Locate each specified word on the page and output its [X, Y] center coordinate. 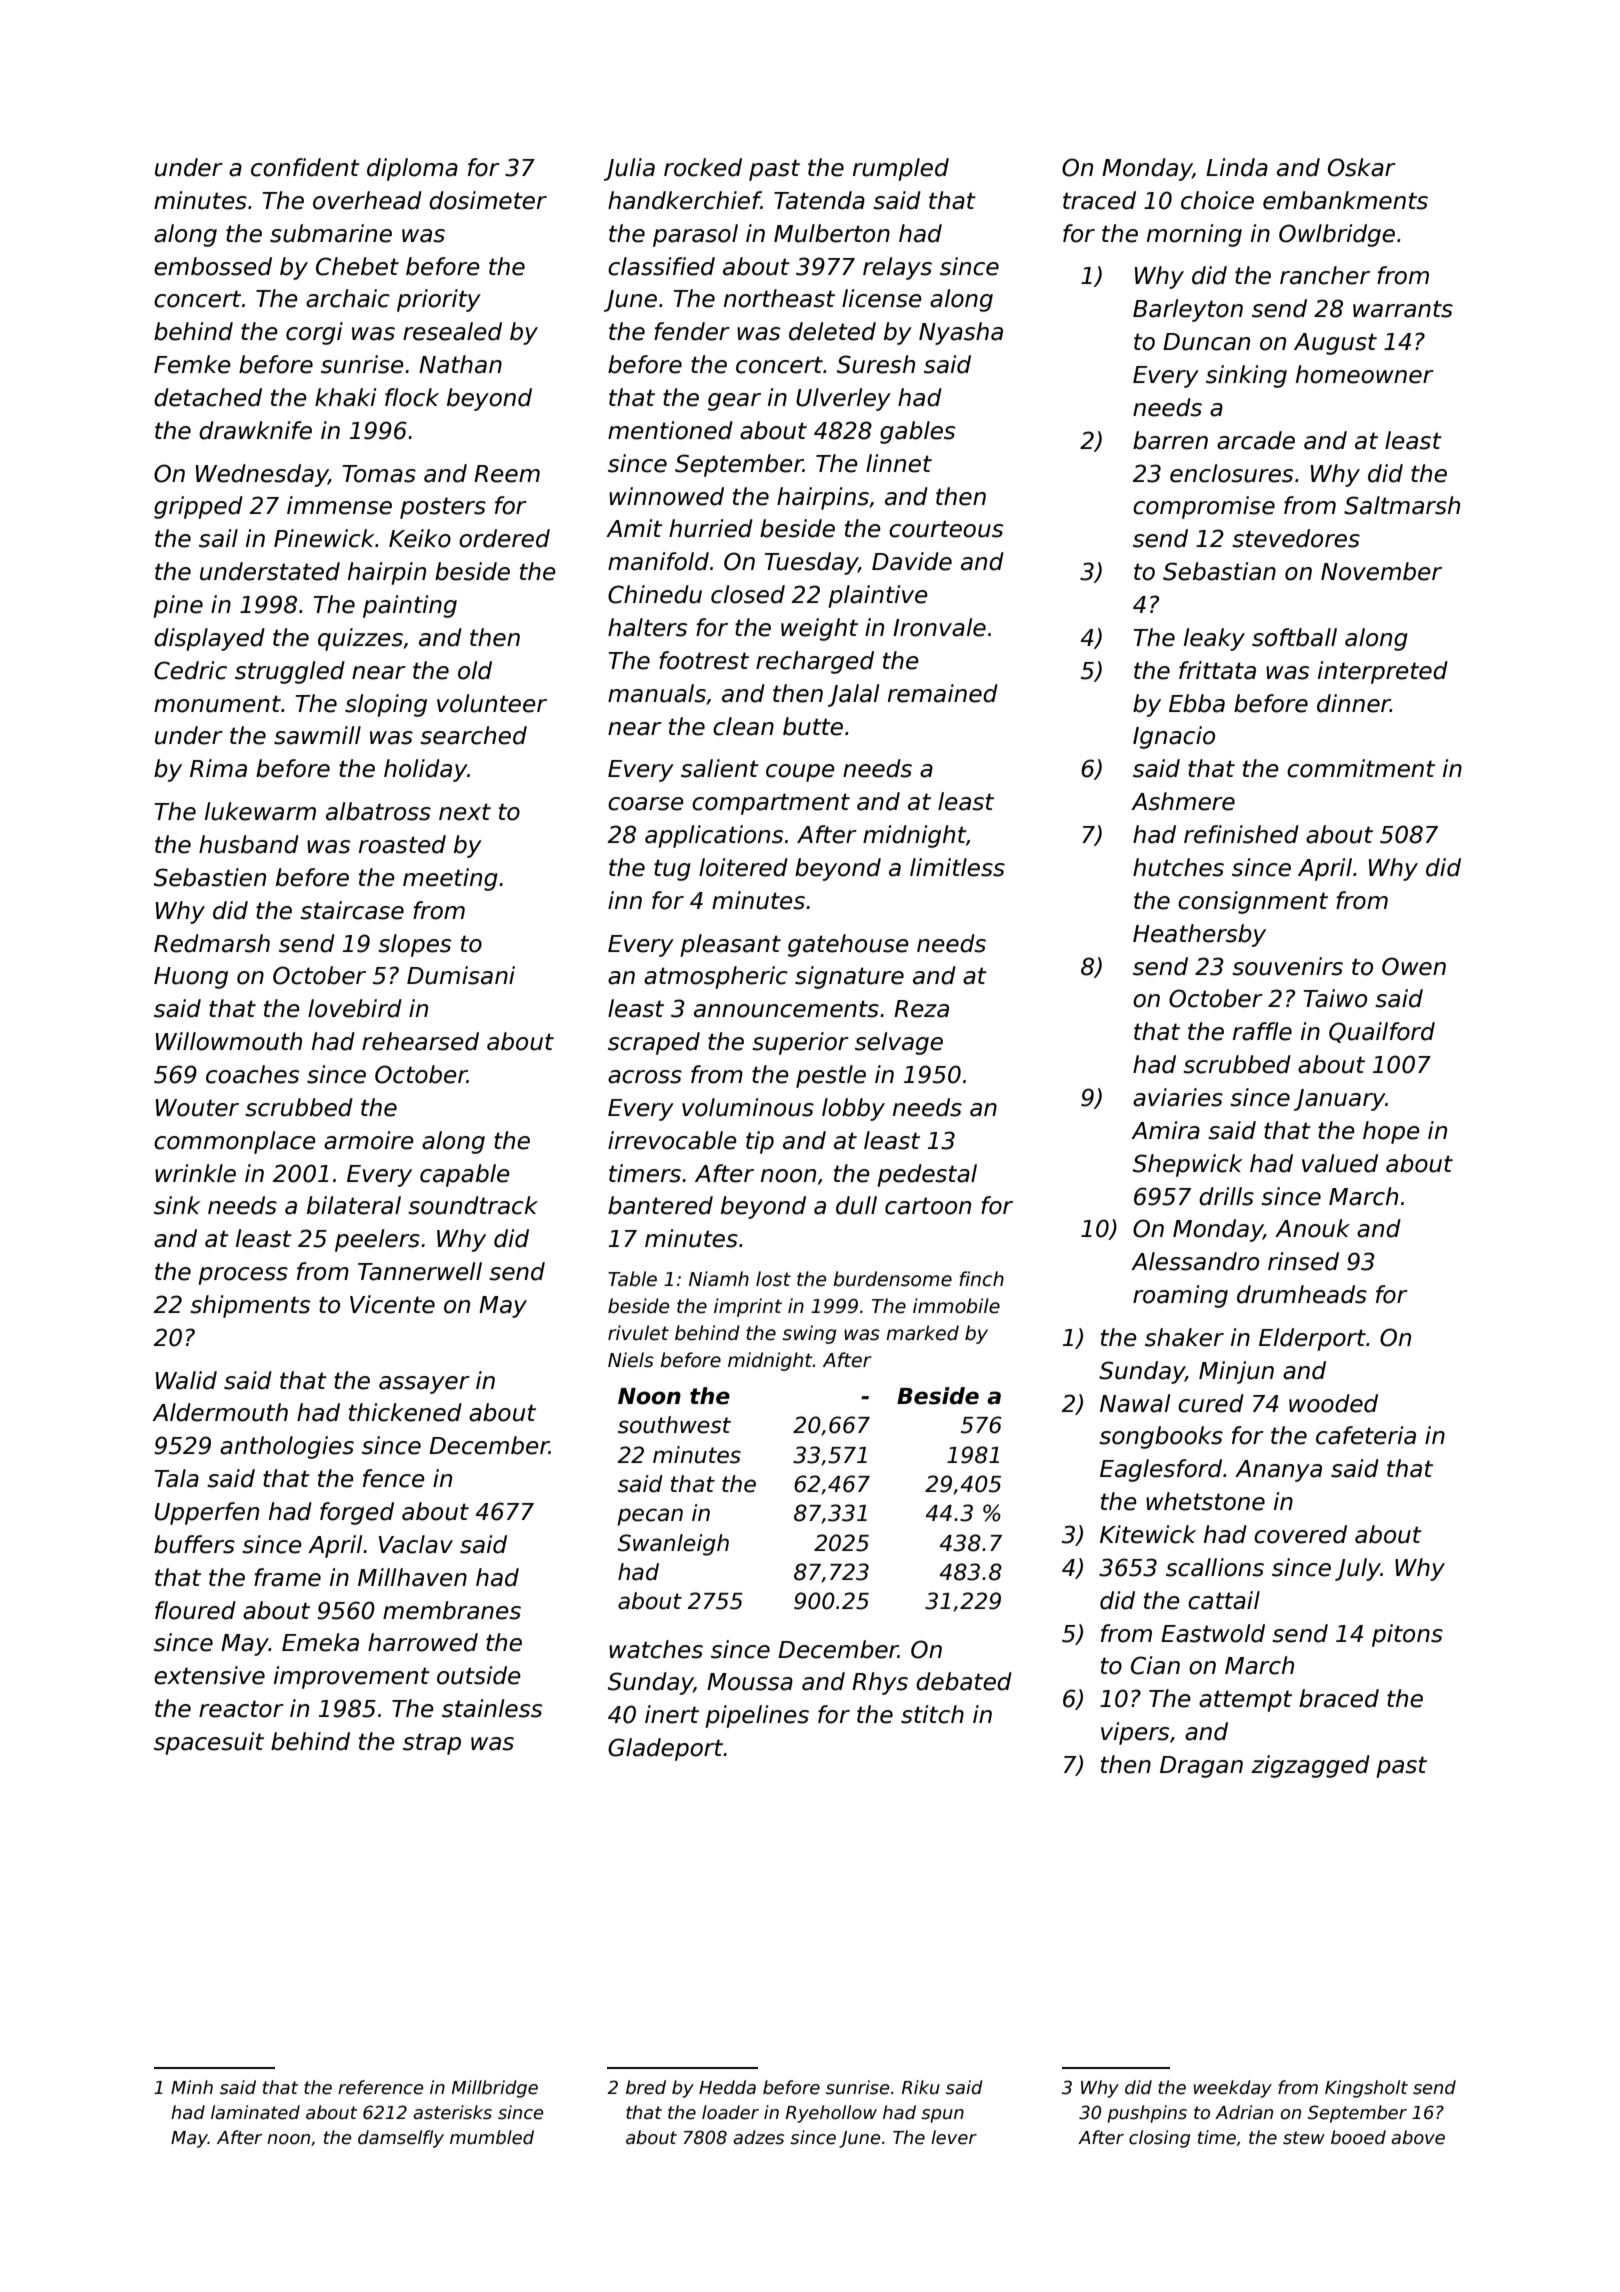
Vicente [392, 1304]
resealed [452, 331]
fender [692, 331]
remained [943, 693]
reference [380, 2087]
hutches [1178, 867]
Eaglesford [1161, 1470]
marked [922, 1333]
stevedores [1296, 538]
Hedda [727, 2087]
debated [964, 1681]
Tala [176, 1478]
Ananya [1278, 1471]
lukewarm [260, 811]
